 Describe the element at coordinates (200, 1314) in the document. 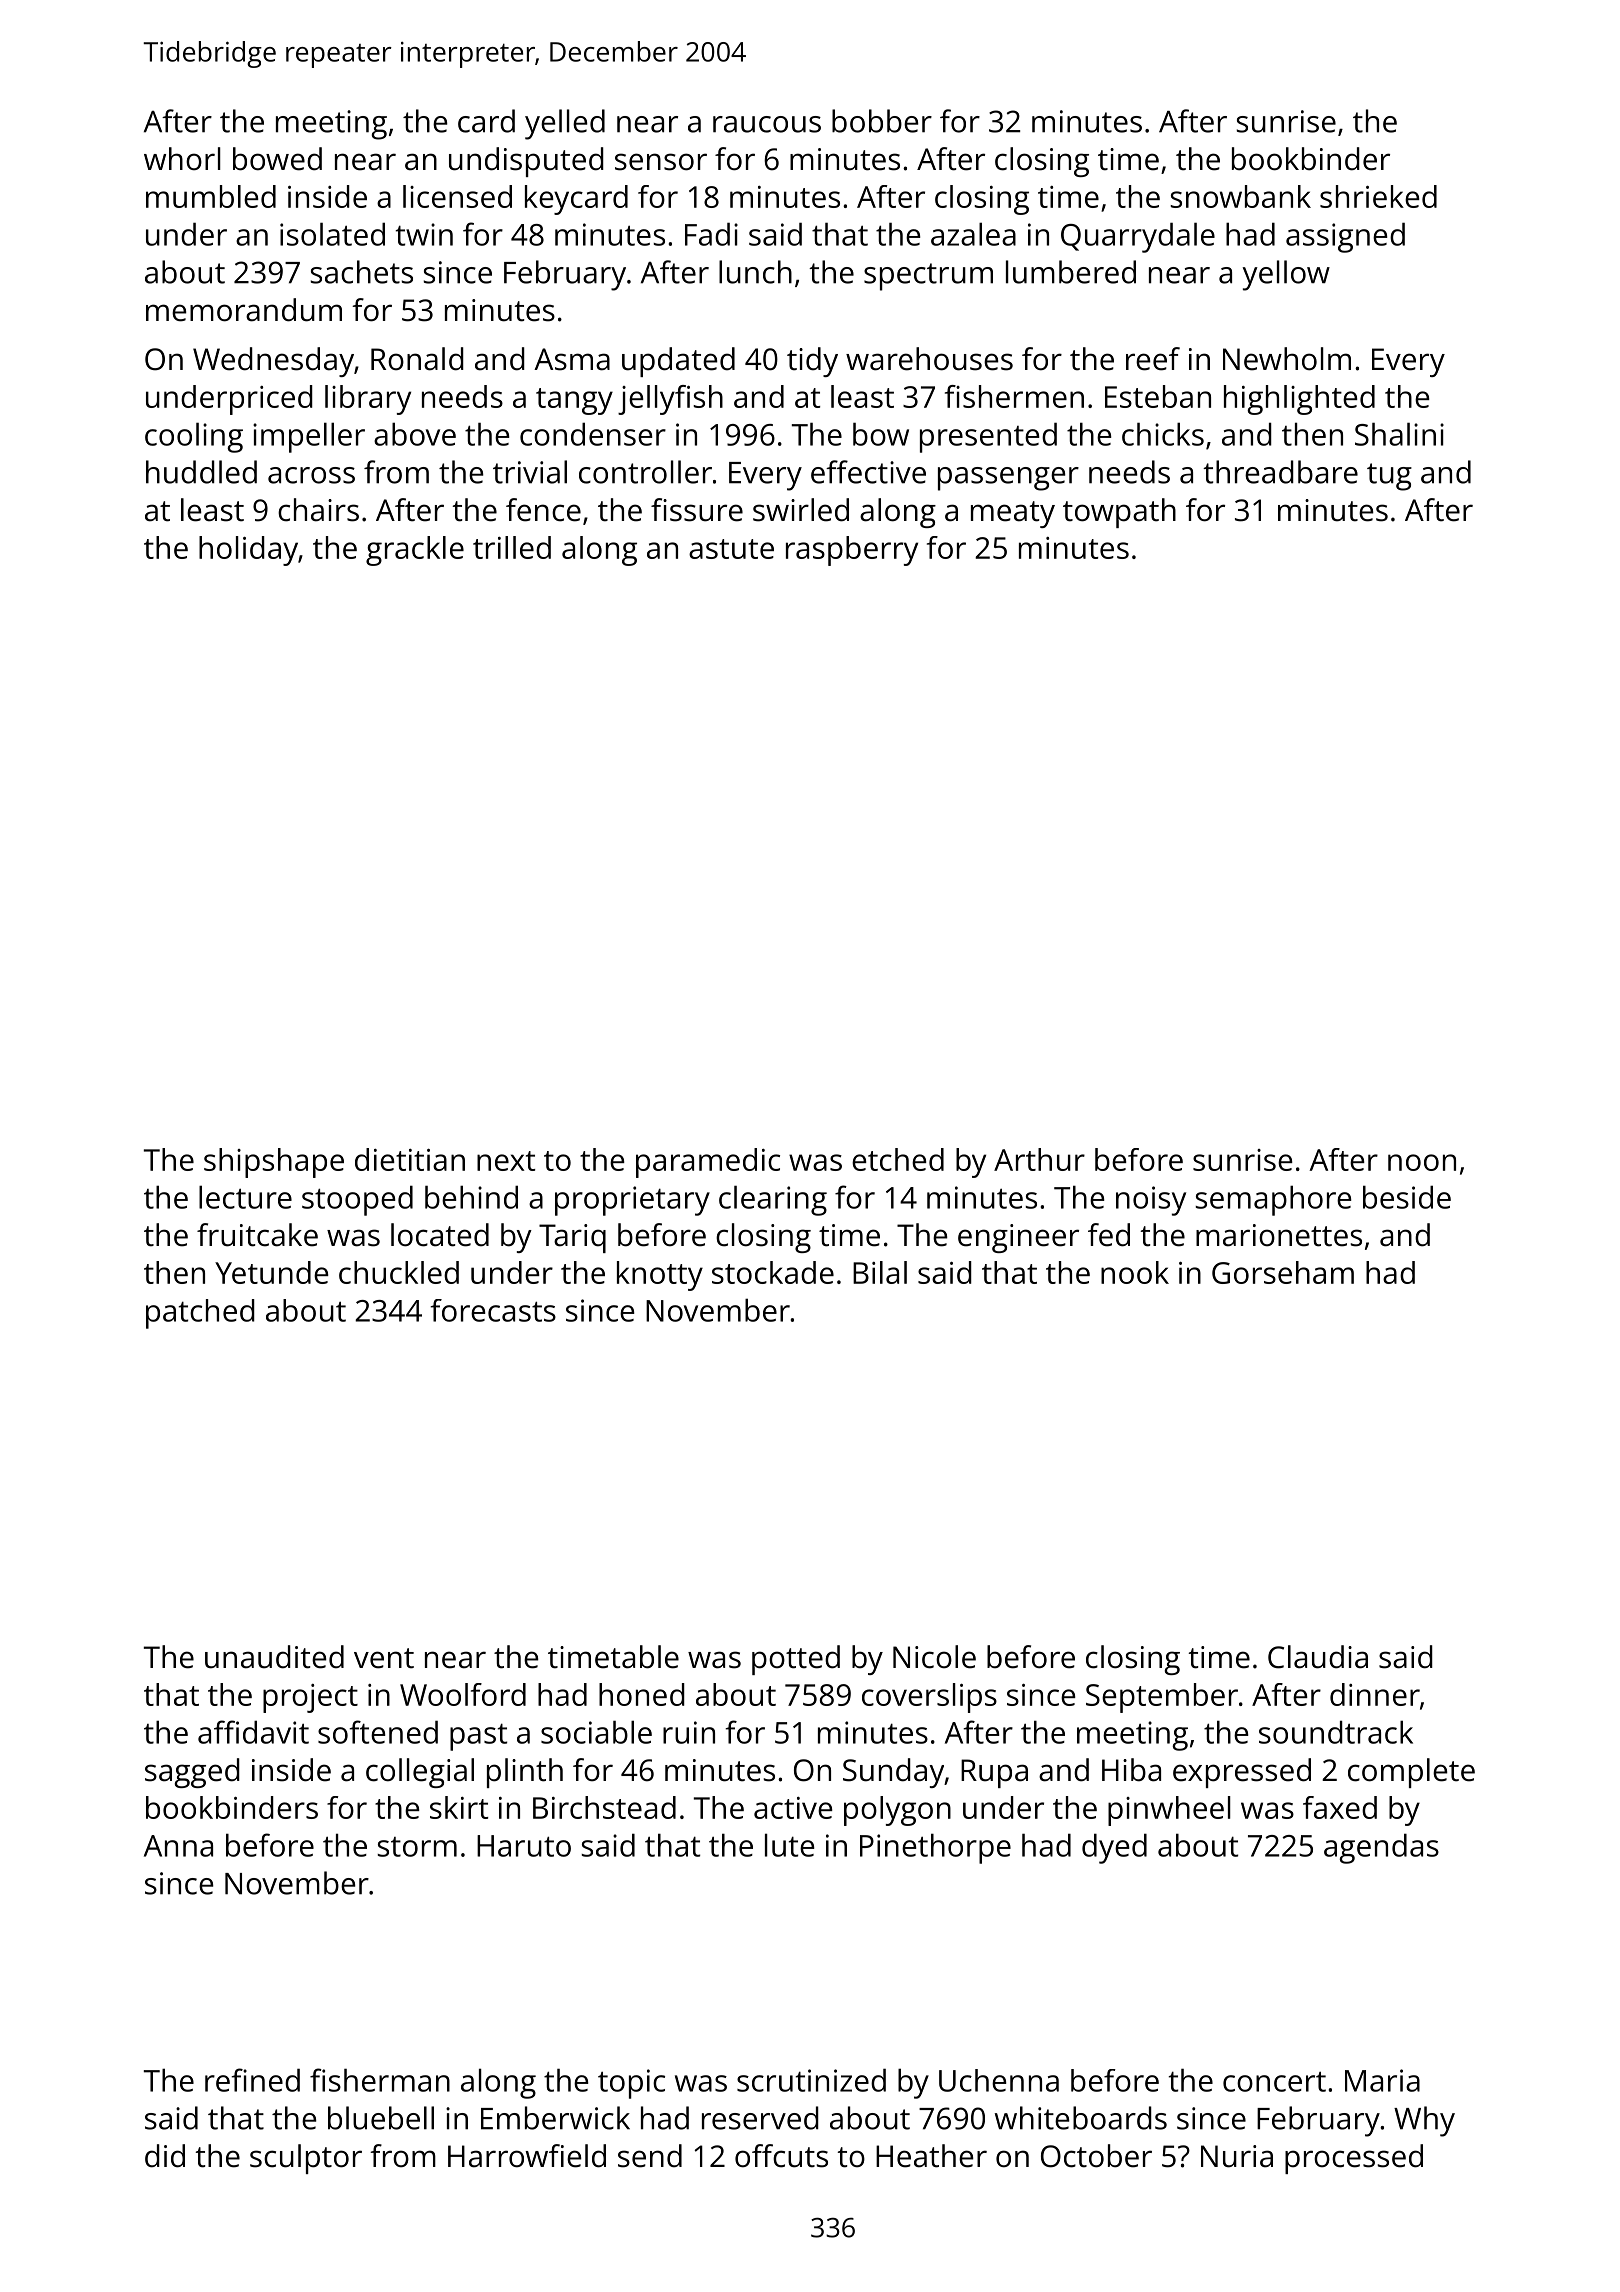

I see `patched` at that location.
